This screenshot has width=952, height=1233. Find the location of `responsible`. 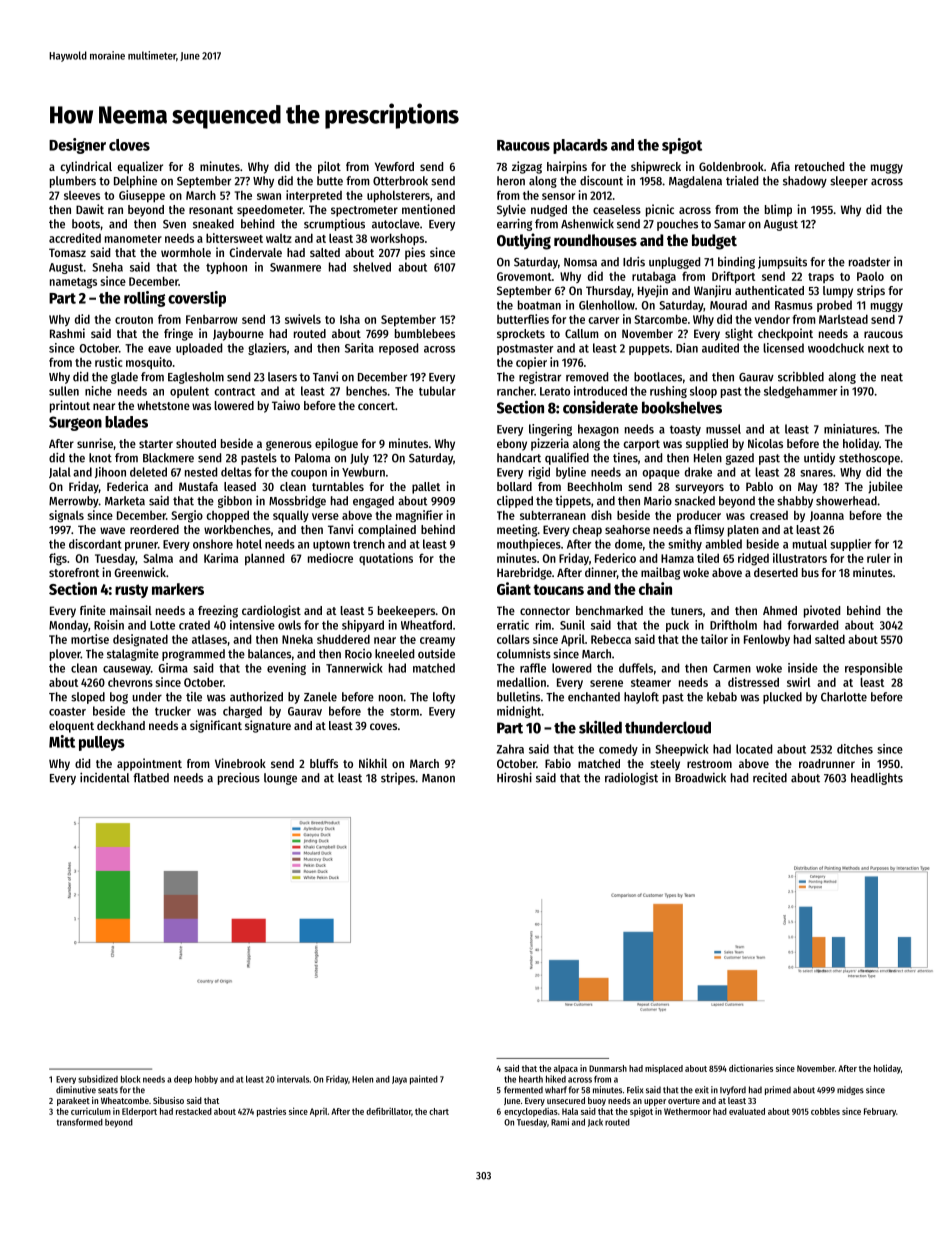

responsible is located at coordinates (874, 669).
